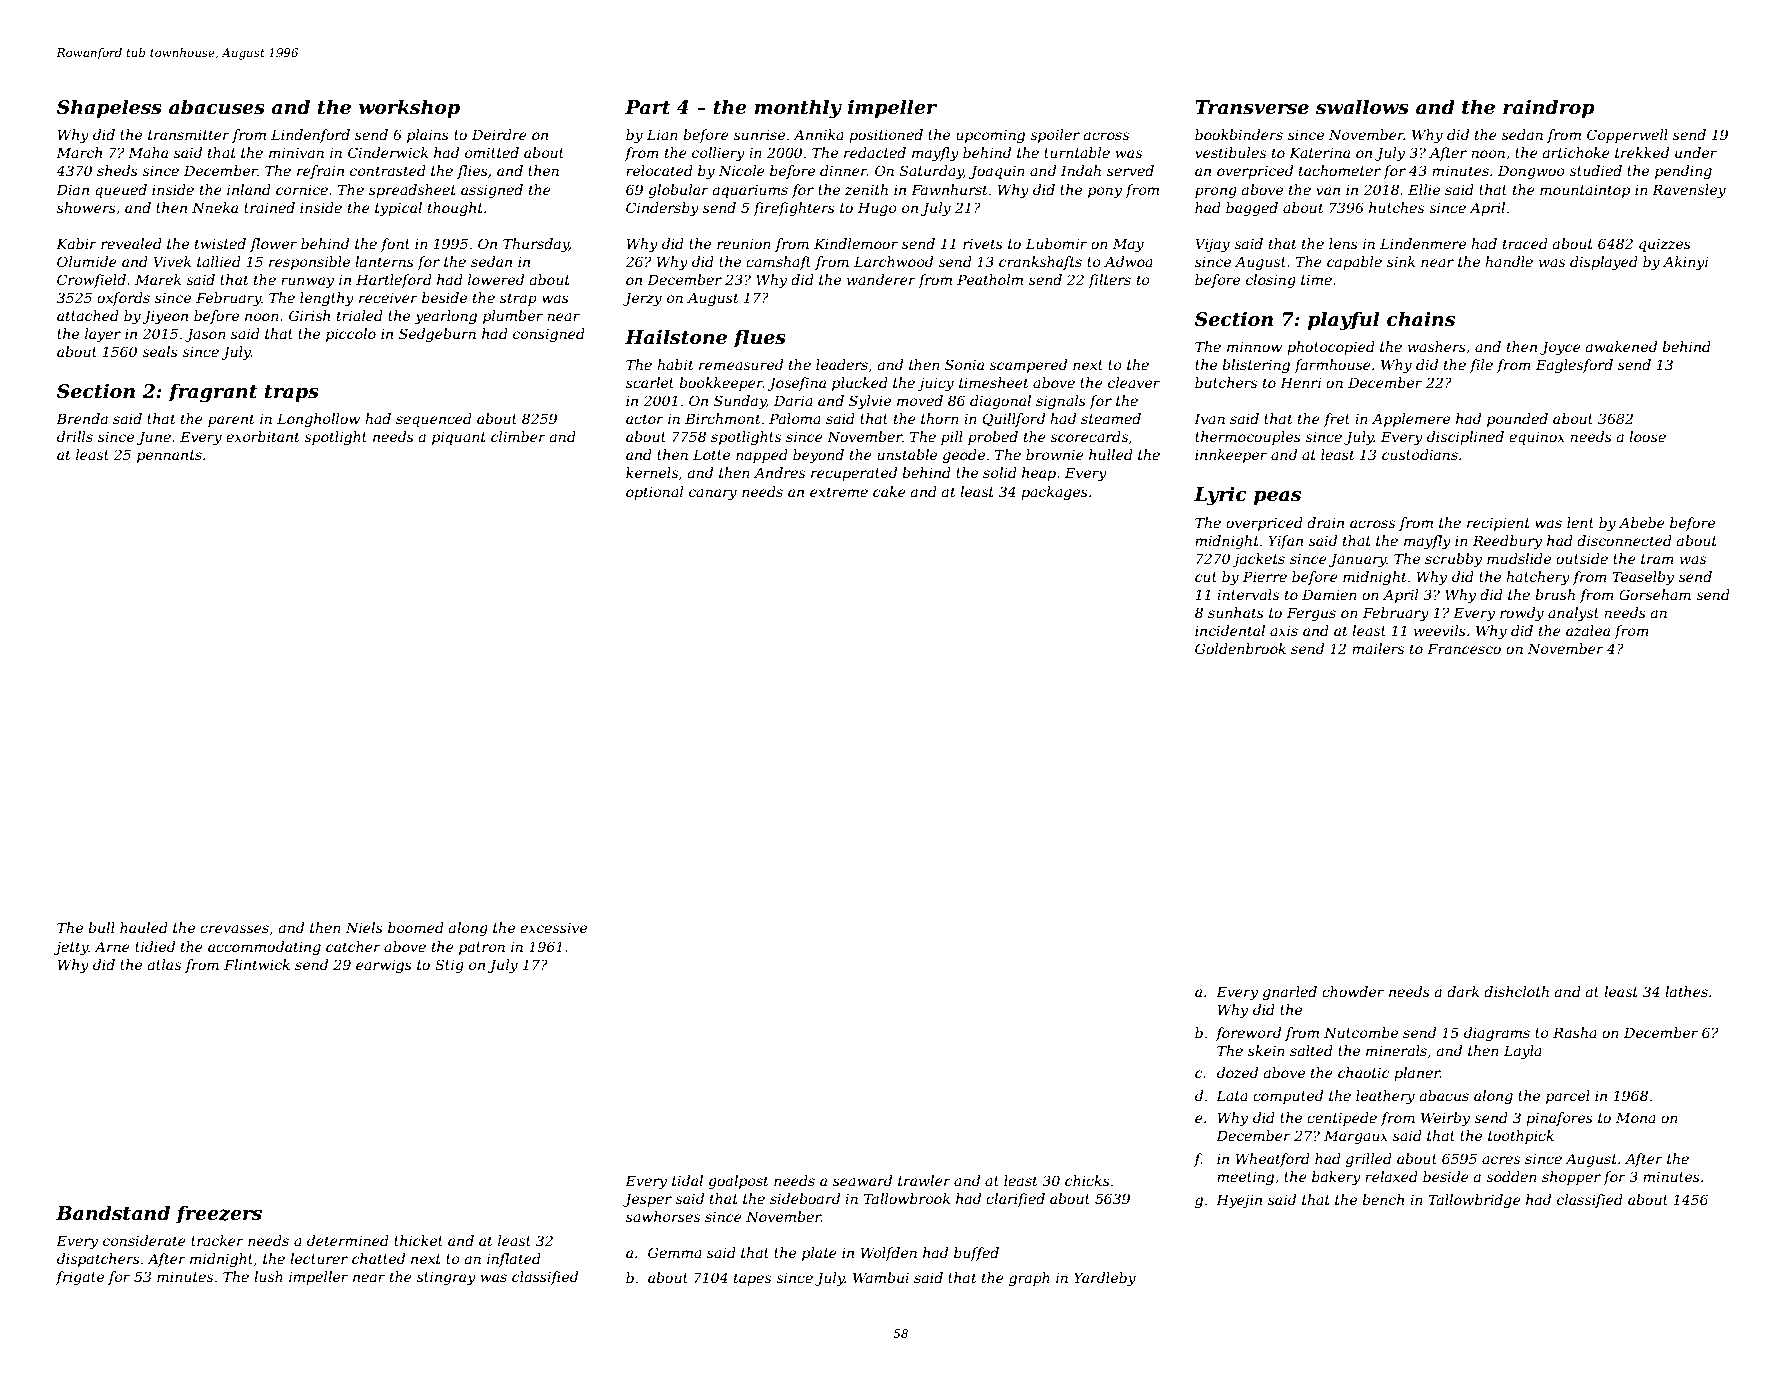 This image has width=1787, height=1381. What do you see at coordinates (1568, 1097) in the image?
I see `parcel` at bounding box center [1568, 1097].
